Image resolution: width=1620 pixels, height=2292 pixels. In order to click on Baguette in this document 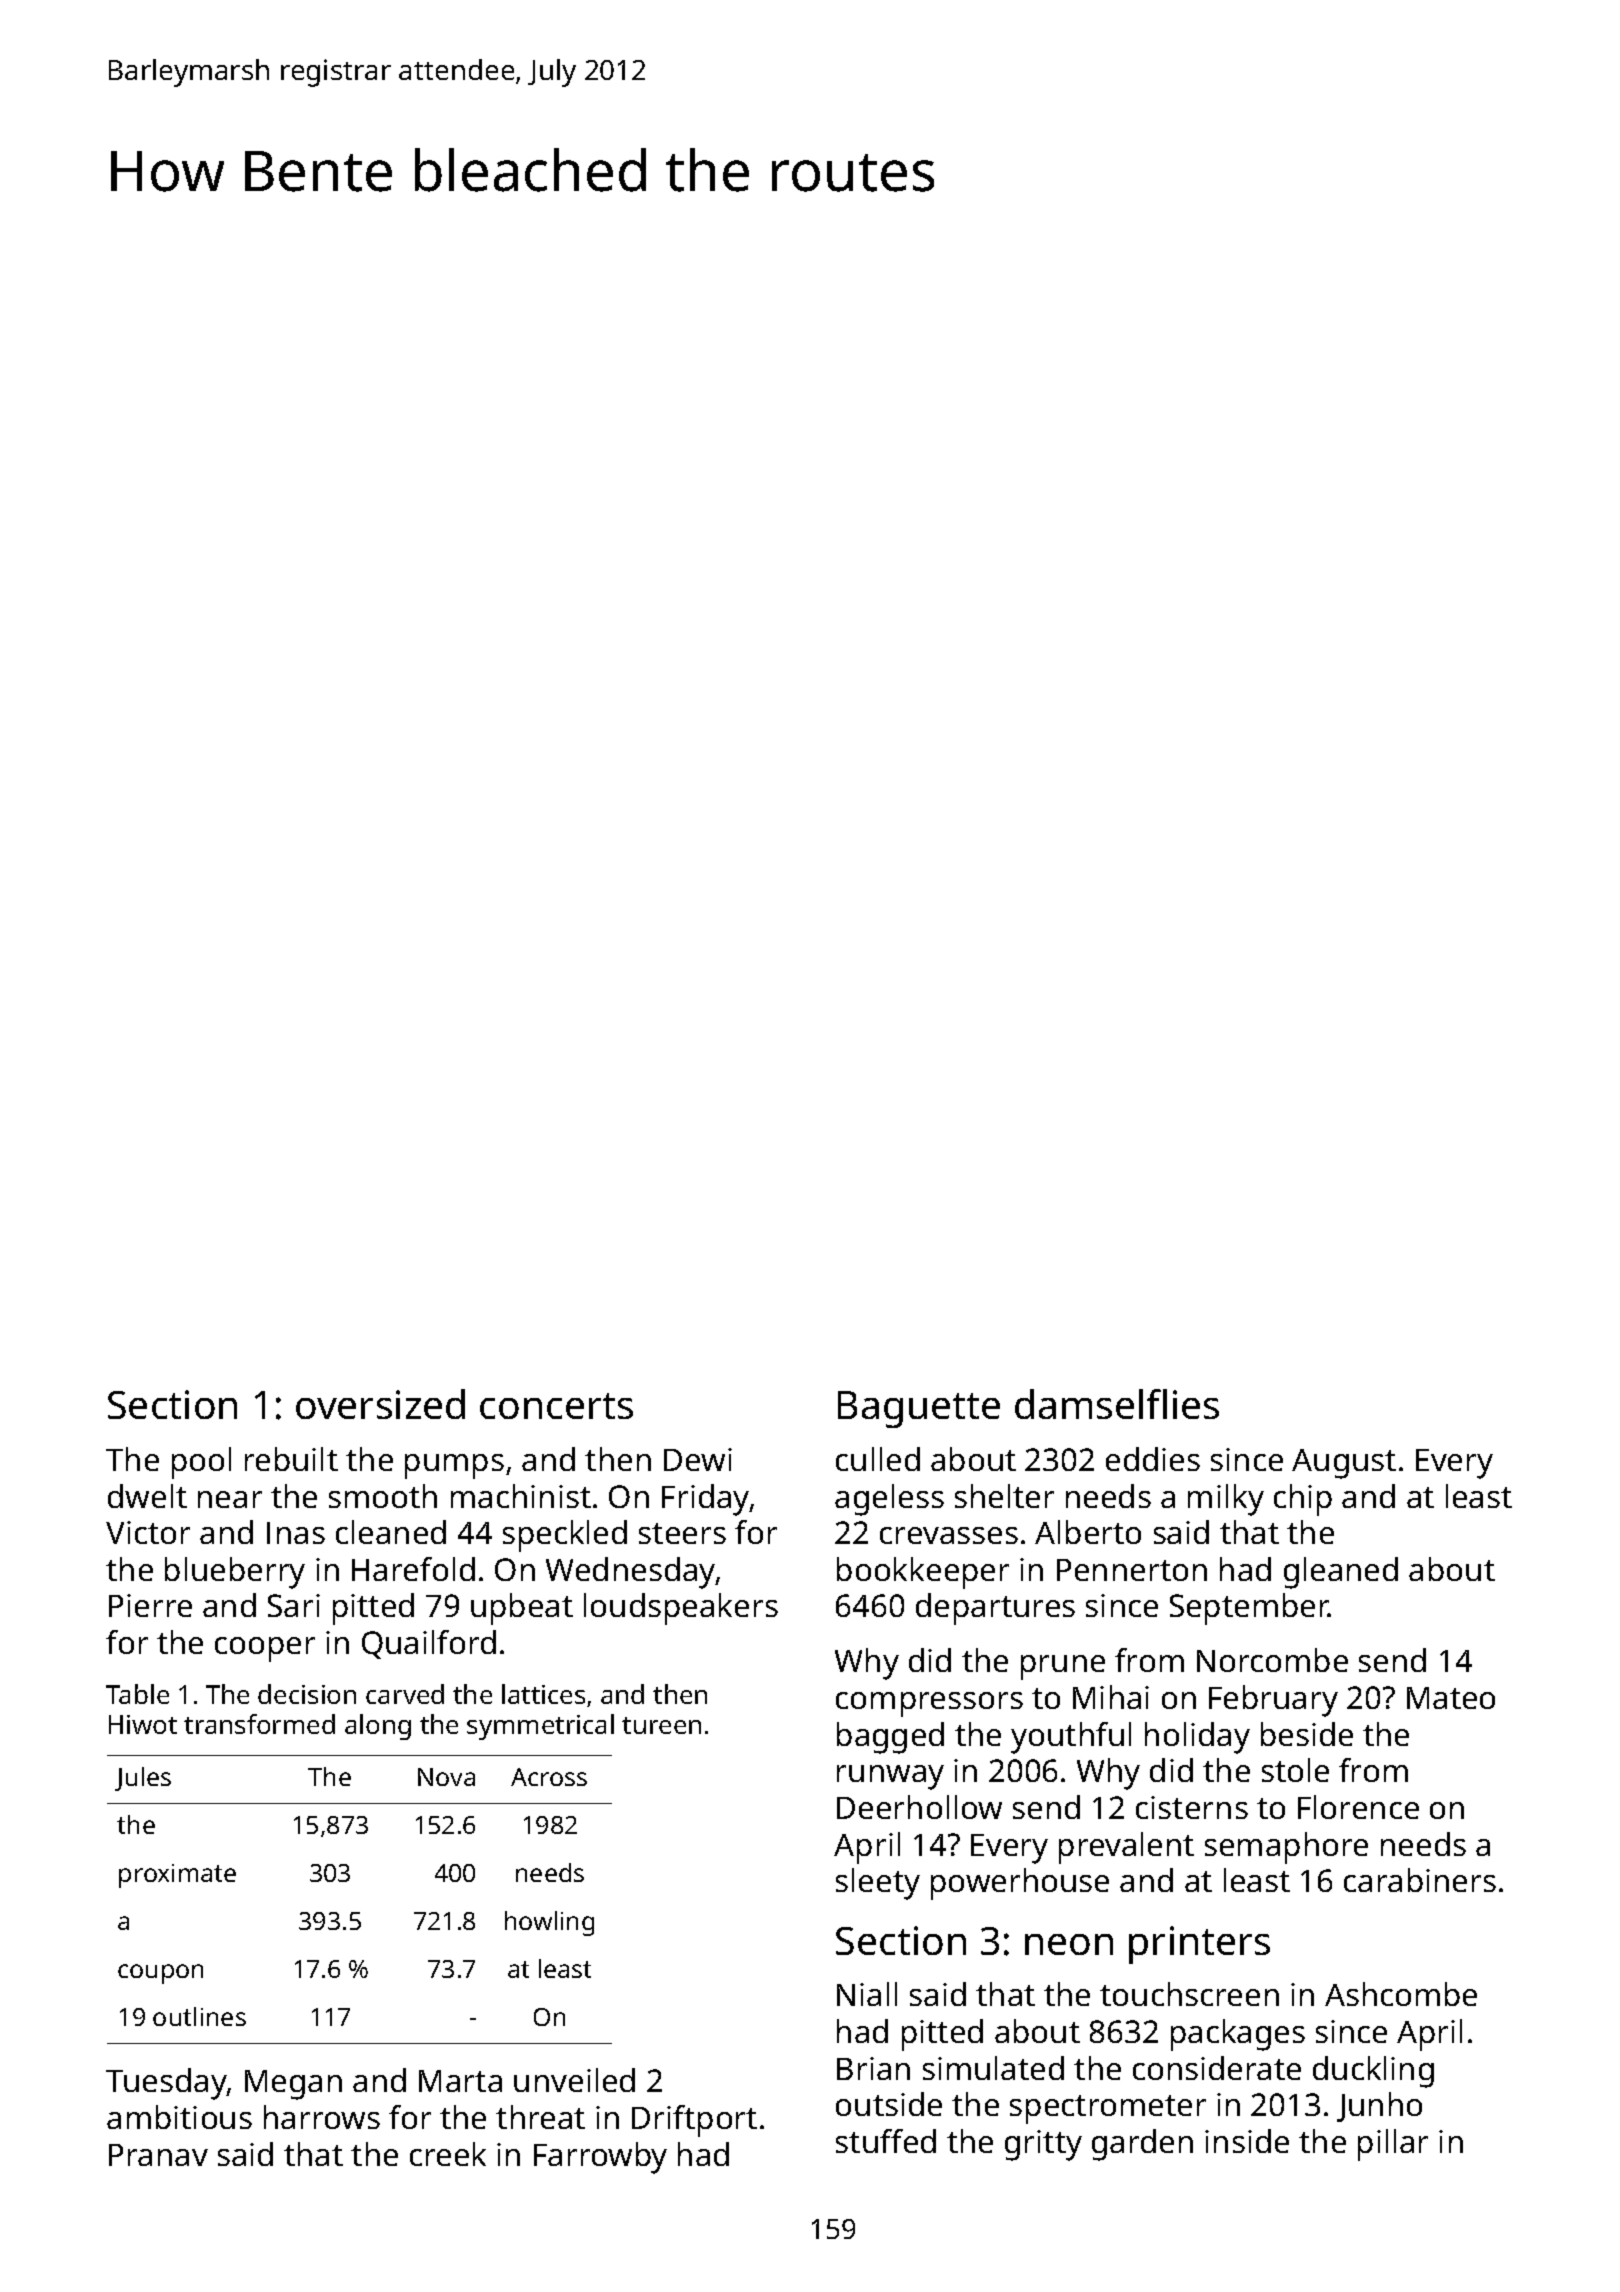, I will do `click(919, 1409)`.
